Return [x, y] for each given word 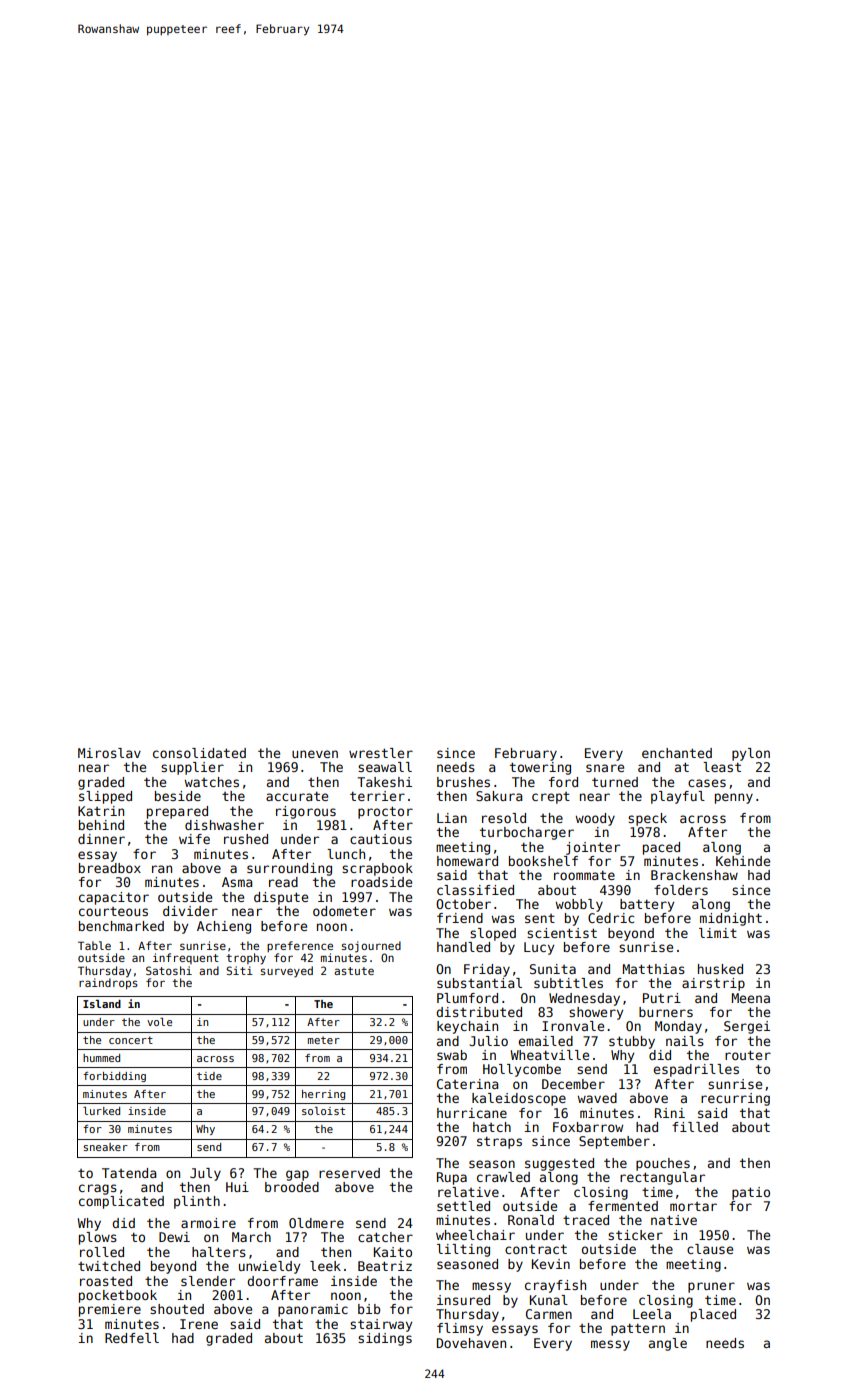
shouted [177, 1309]
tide [209, 1076]
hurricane [472, 1113]
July [205, 1174]
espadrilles [696, 1070]
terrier [377, 796]
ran [162, 869]
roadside [381, 882]
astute [354, 971]
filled [695, 1127]
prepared [177, 812]
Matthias [654, 969]
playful [678, 797]
